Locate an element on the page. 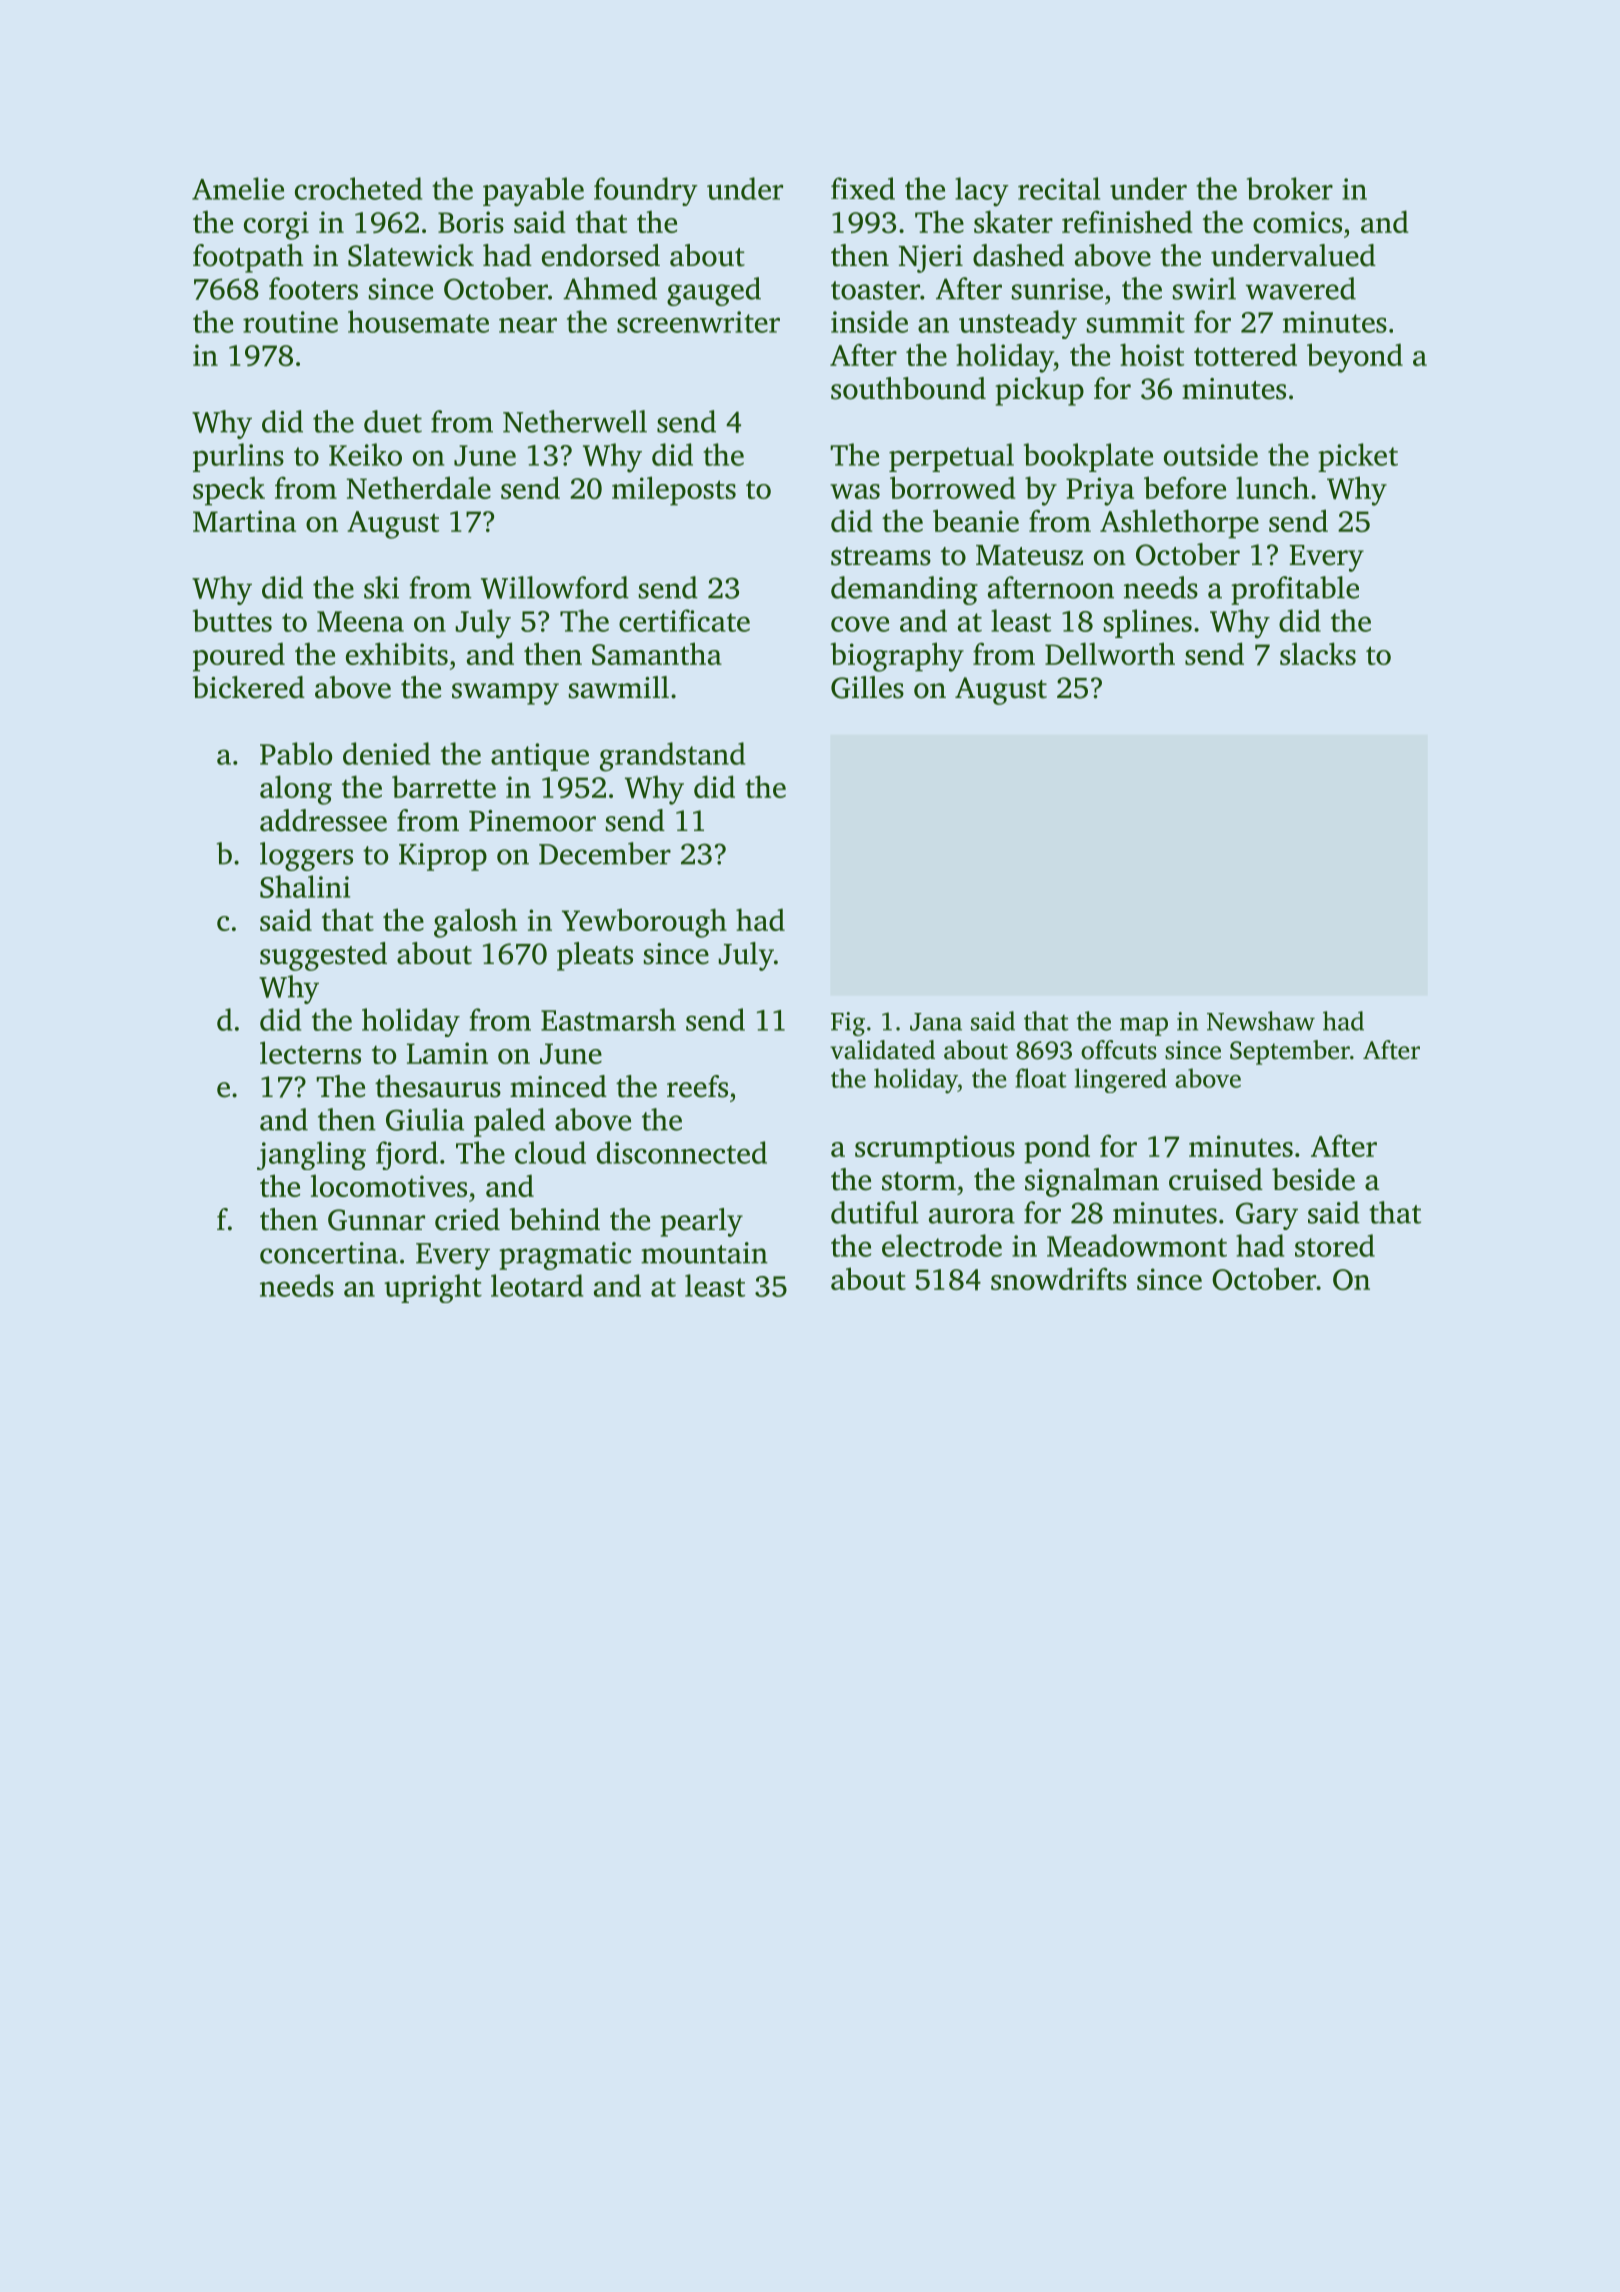 This document has width=1620, height=2292. December is located at coordinates (605, 853).
